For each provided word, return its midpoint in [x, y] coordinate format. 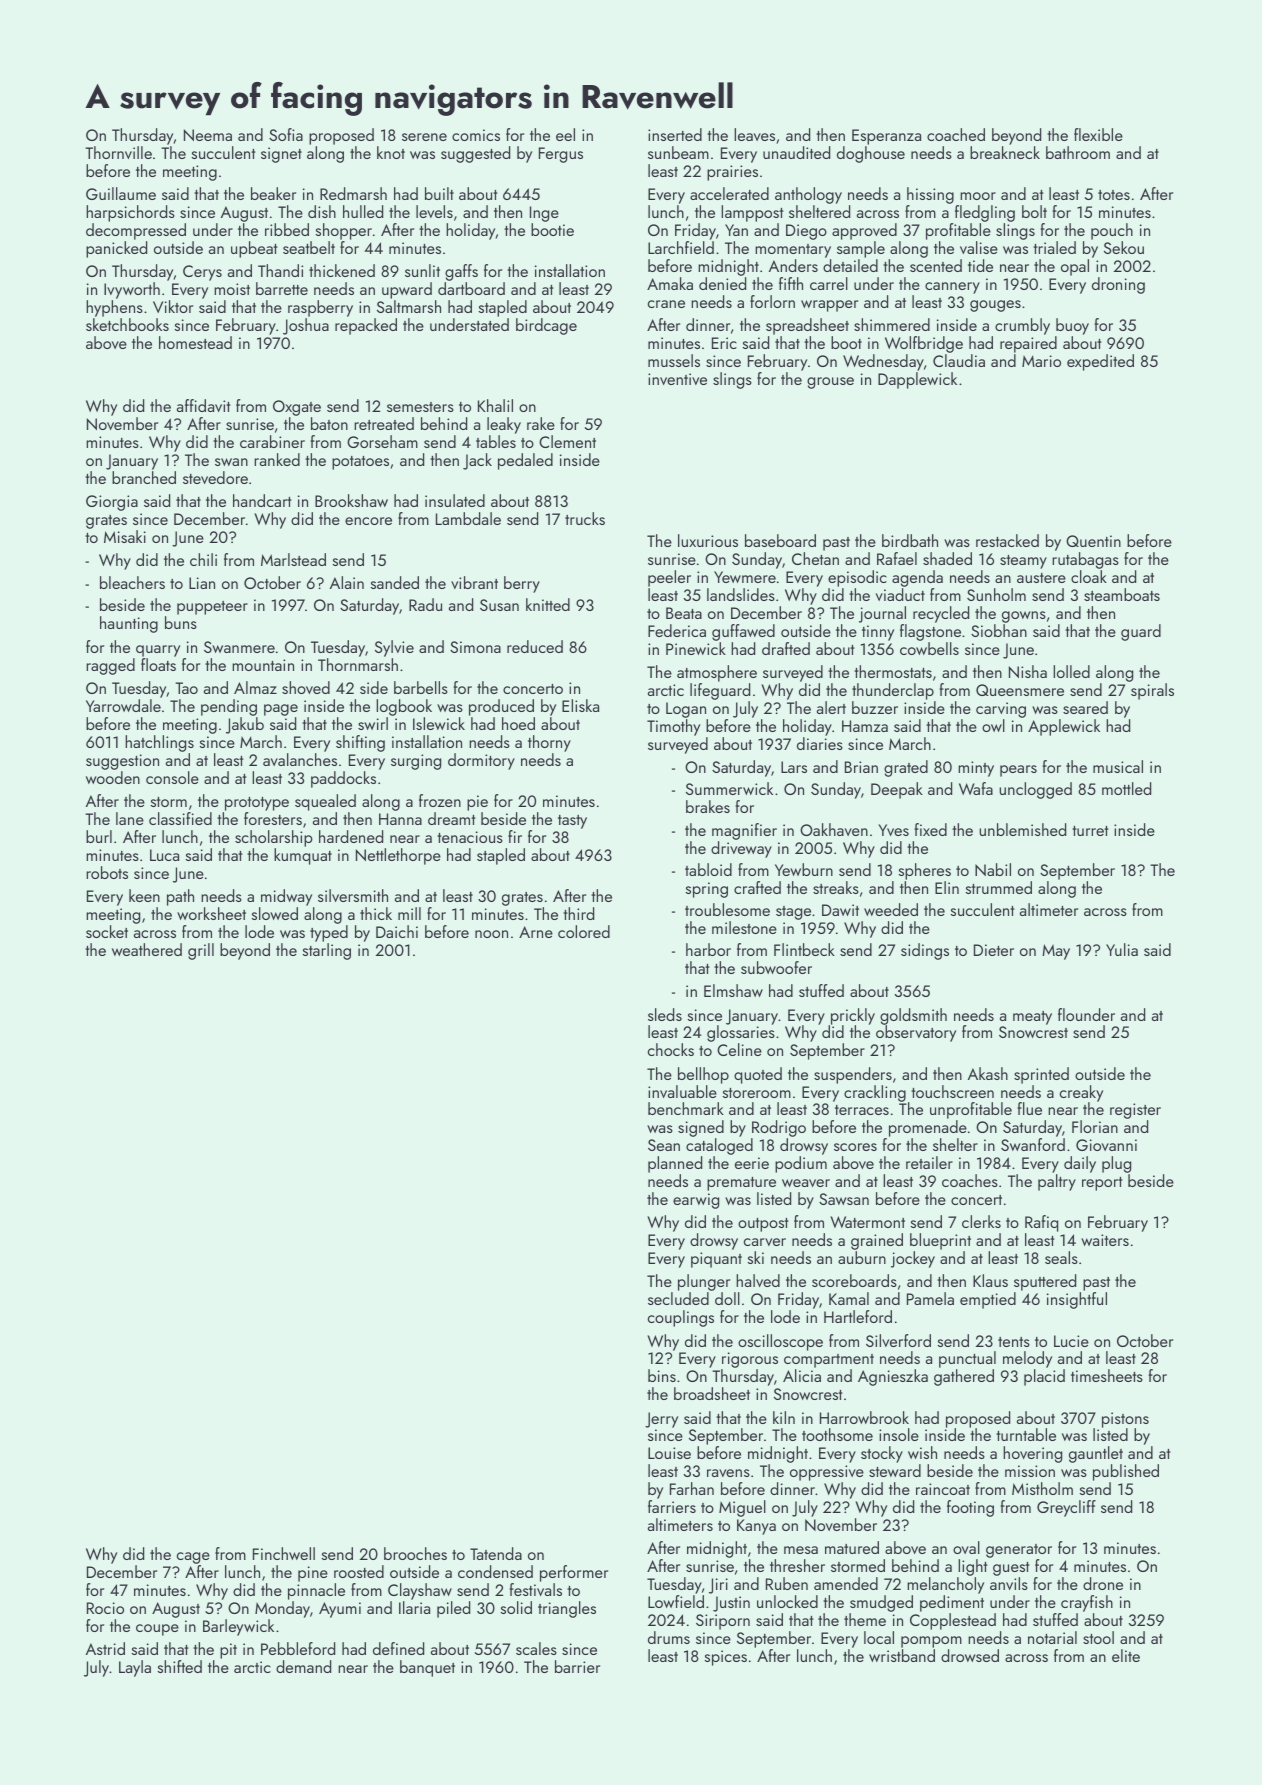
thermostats [893, 671]
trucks [585, 518]
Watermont [867, 1222]
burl [99, 836]
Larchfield [681, 247]
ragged [110, 666]
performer [574, 1573]
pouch [1112, 231]
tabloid [708, 869]
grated [906, 768]
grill [201, 951]
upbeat [254, 249]
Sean [664, 1145]
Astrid [105, 1648]
